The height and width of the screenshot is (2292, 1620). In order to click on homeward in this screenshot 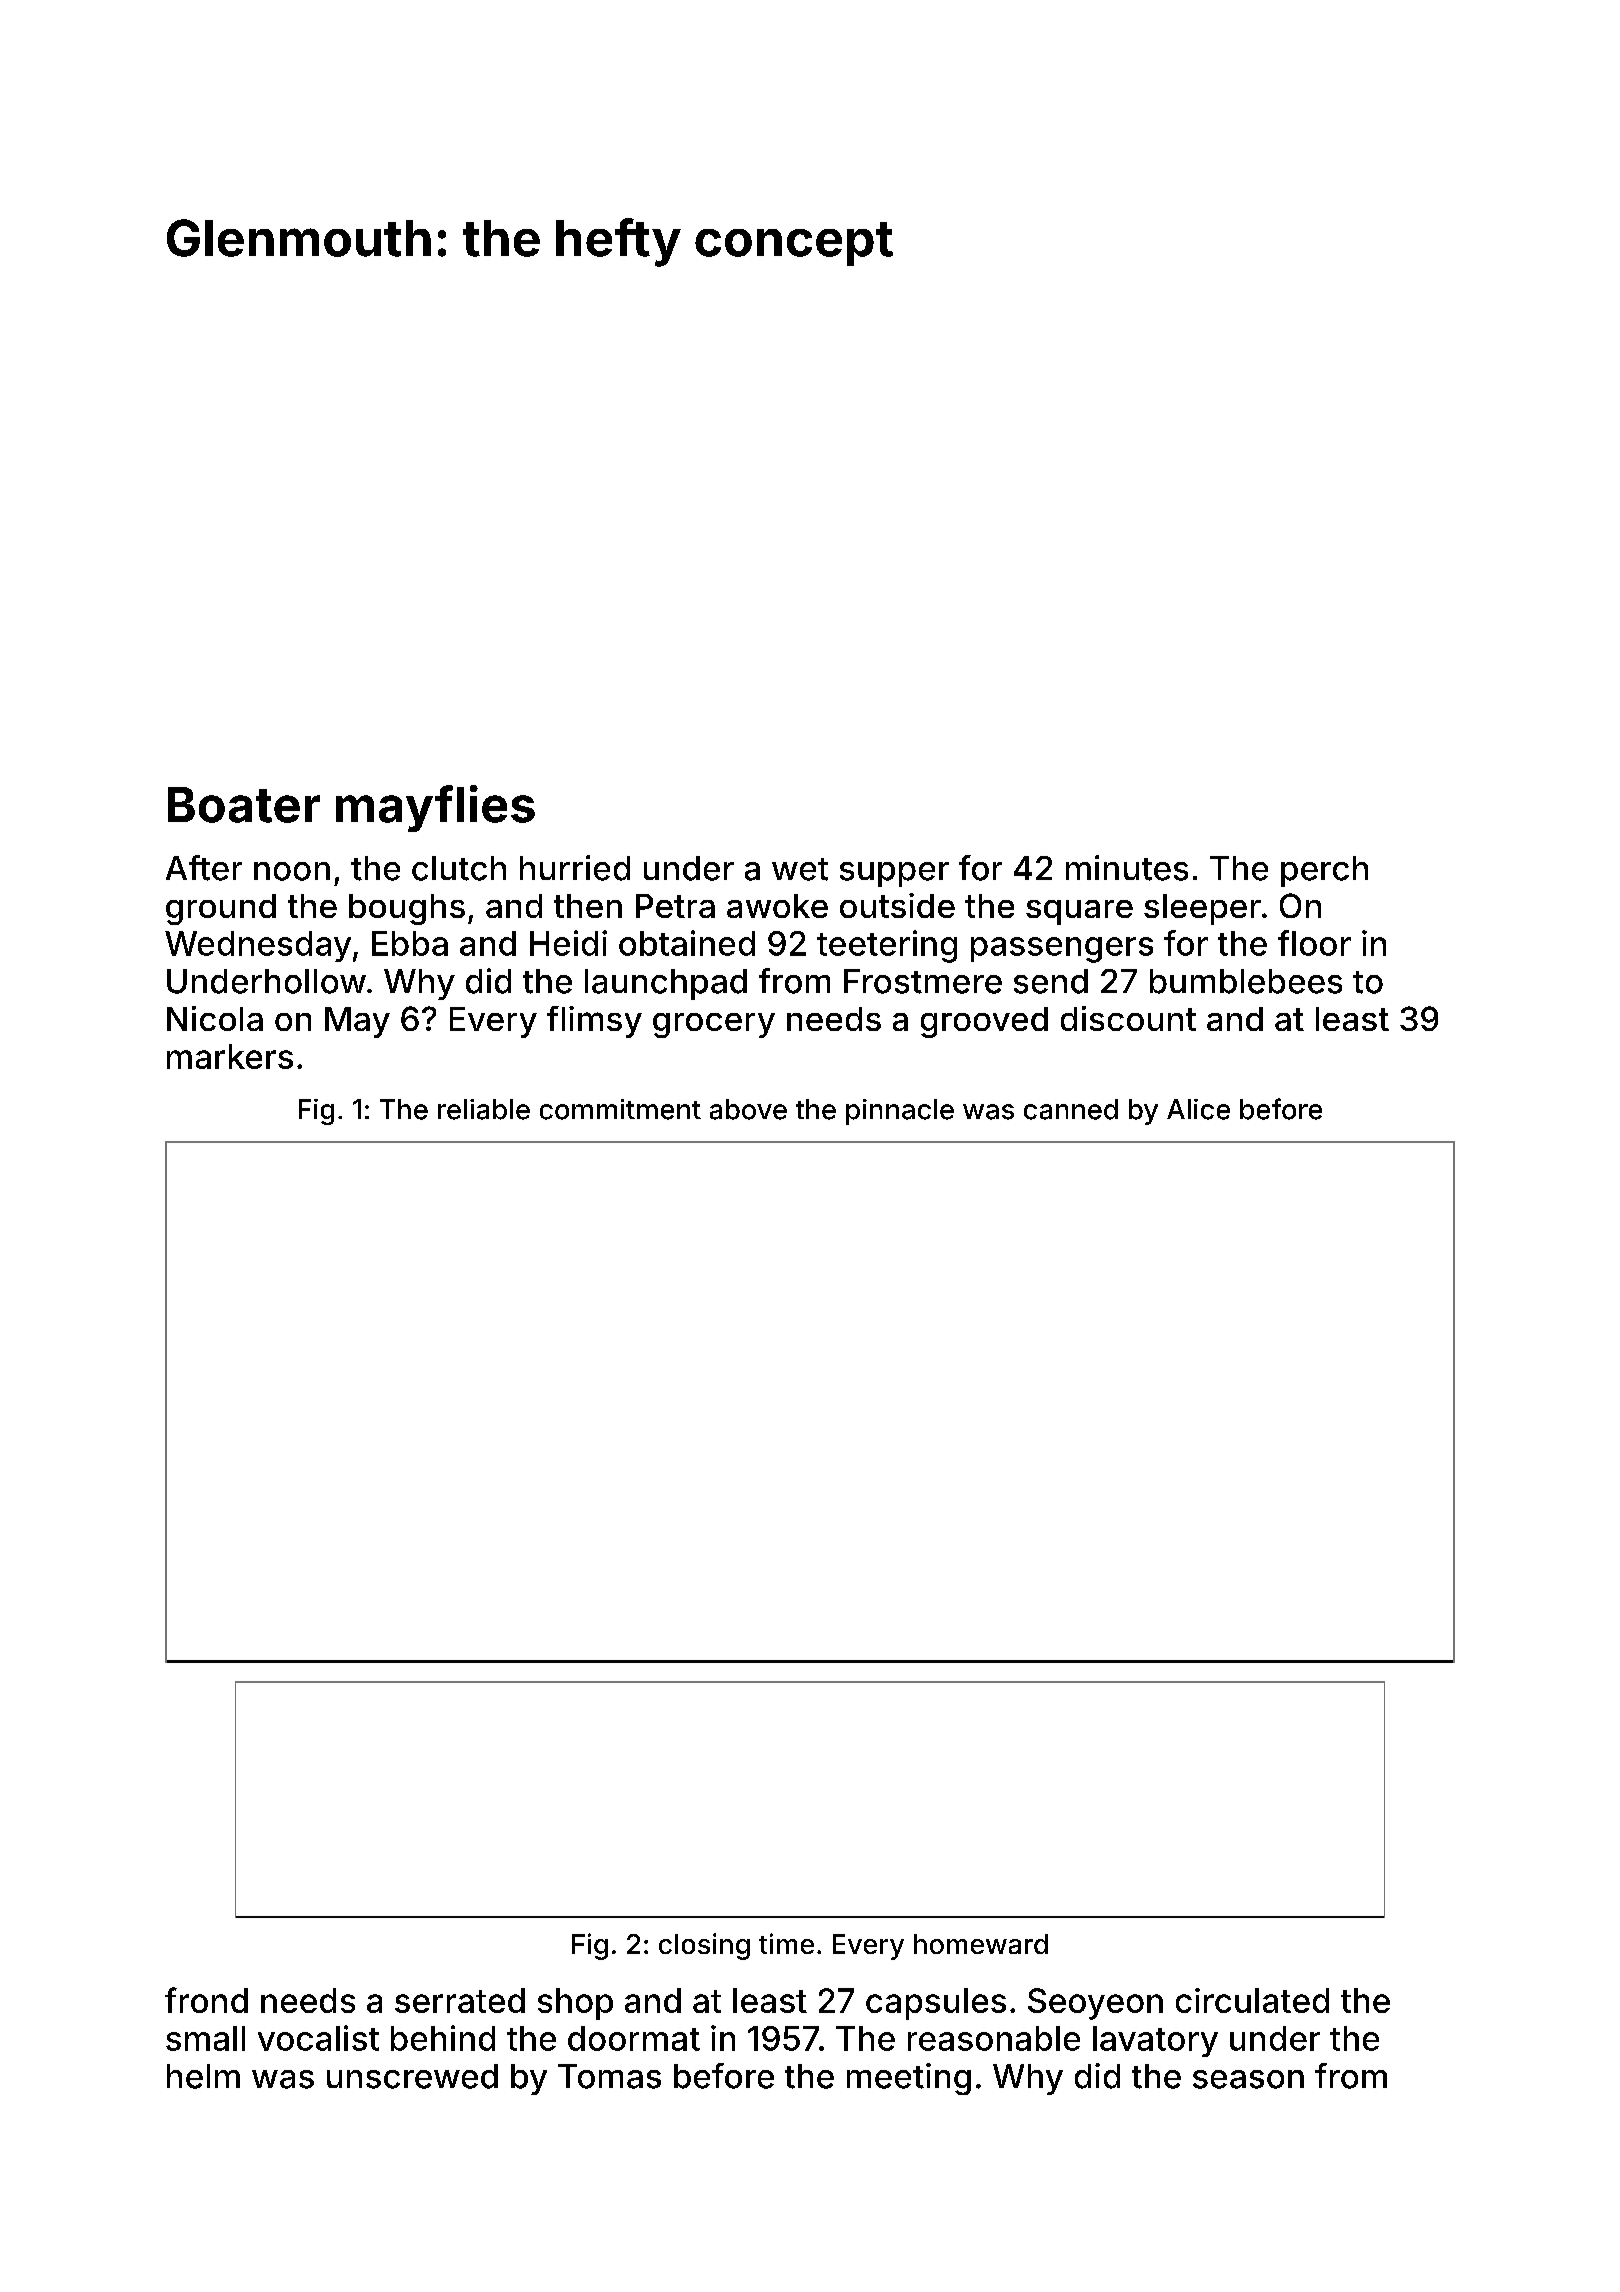, I will do `click(981, 1944)`.
